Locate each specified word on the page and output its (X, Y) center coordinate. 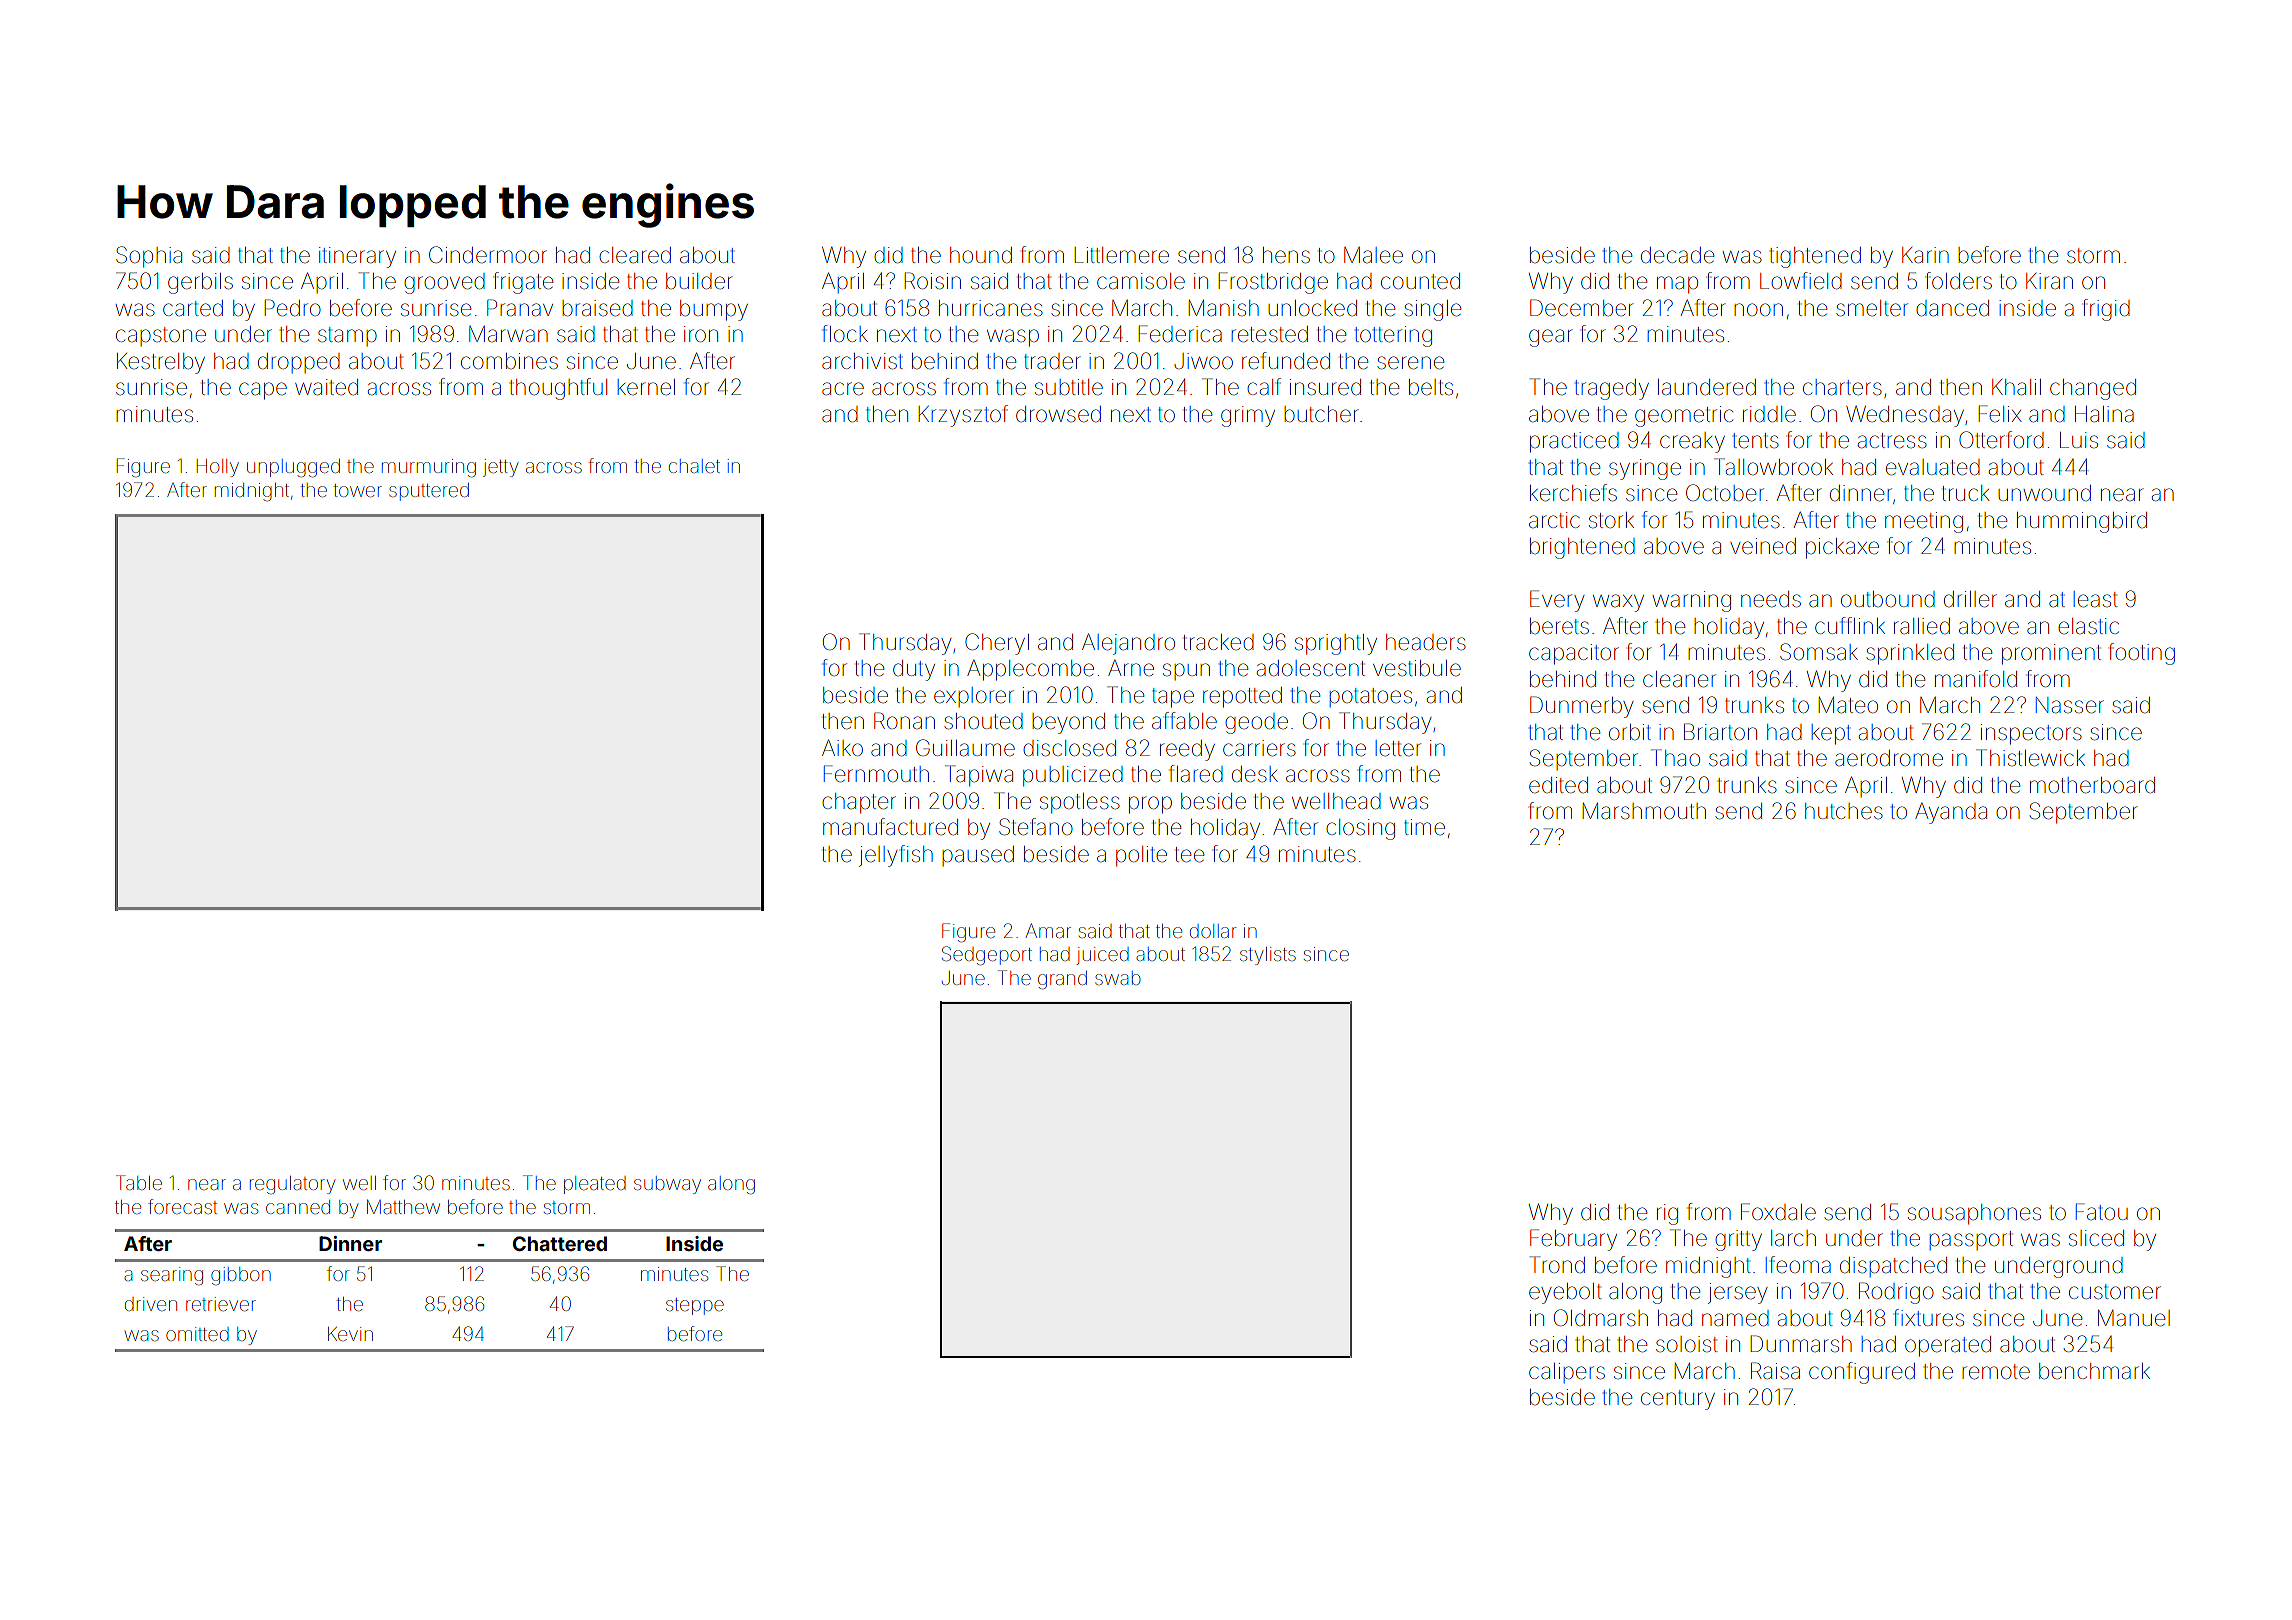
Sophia (149, 256)
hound (981, 255)
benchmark (2094, 1371)
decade (1677, 255)
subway (667, 1185)
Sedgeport (987, 956)
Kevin (350, 1334)
